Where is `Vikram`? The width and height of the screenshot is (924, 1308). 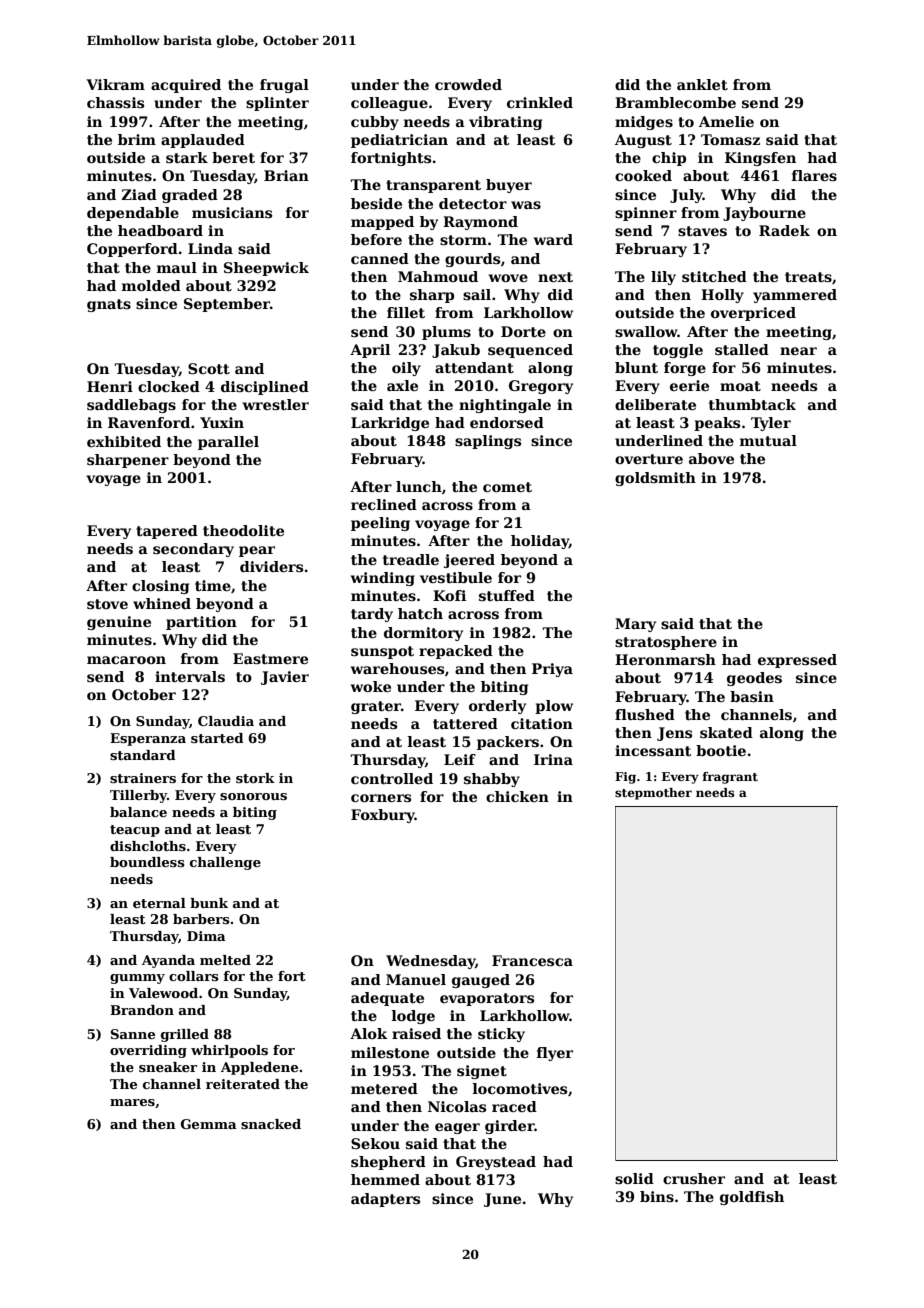 Vikram is located at coordinates (115, 84).
